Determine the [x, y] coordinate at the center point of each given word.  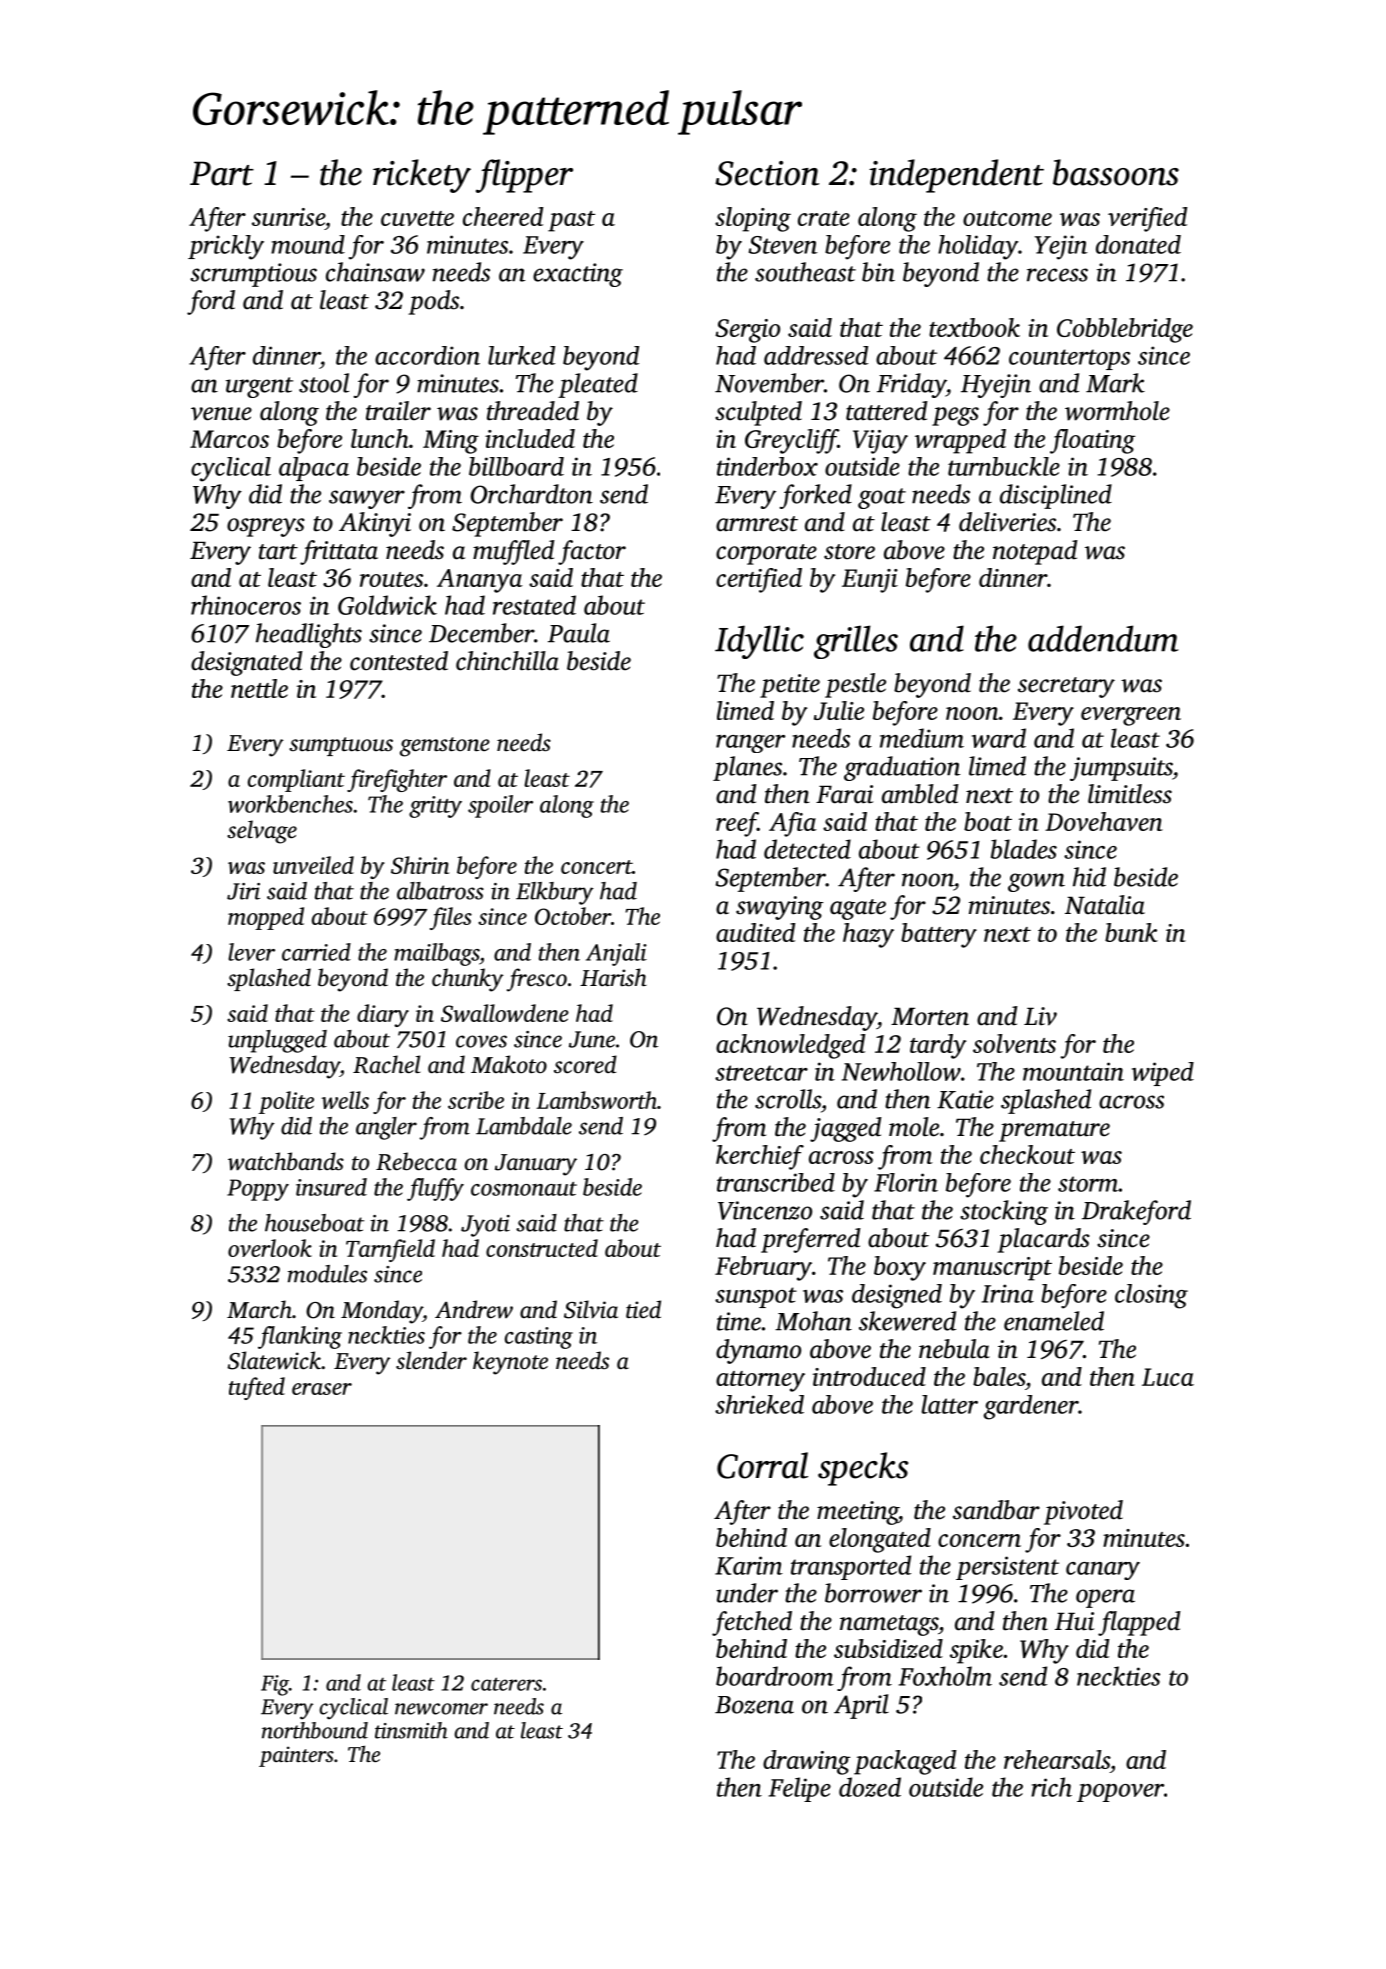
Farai [844, 794]
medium [922, 738]
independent [956, 176]
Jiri [243, 891]
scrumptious [253, 275]
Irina [1008, 1293]
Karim [749, 1565]
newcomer [441, 1709]
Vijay [880, 442]
